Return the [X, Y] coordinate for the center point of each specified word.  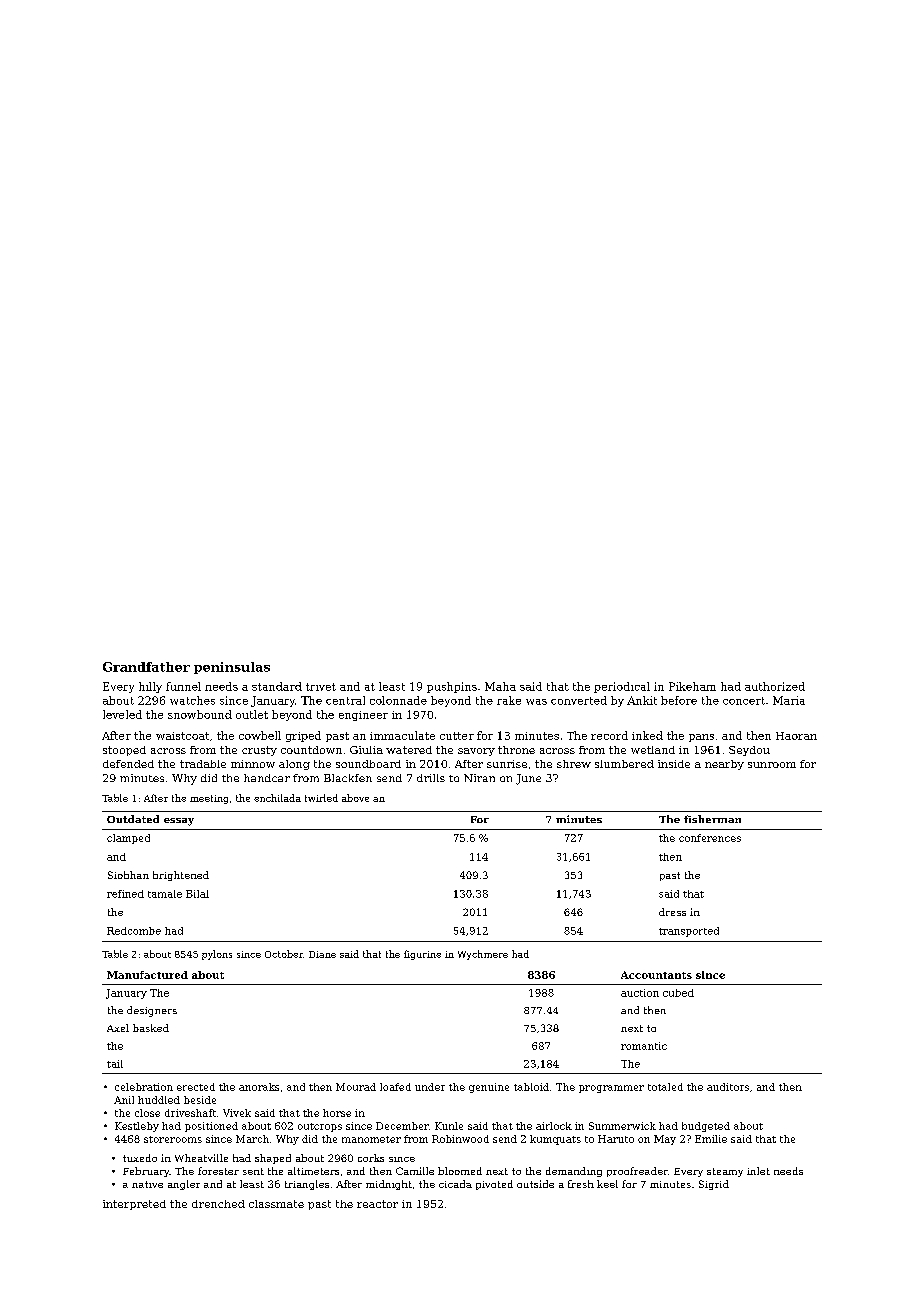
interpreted [134, 1205]
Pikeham [692, 686]
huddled [159, 1100]
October [284, 954]
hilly [150, 687]
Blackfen [348, 778]
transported [689, 932]
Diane [322, 954]
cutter [457, 736]
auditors [728, 1087]
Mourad [356, 1087]
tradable [203, 764]
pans [701, 738]
